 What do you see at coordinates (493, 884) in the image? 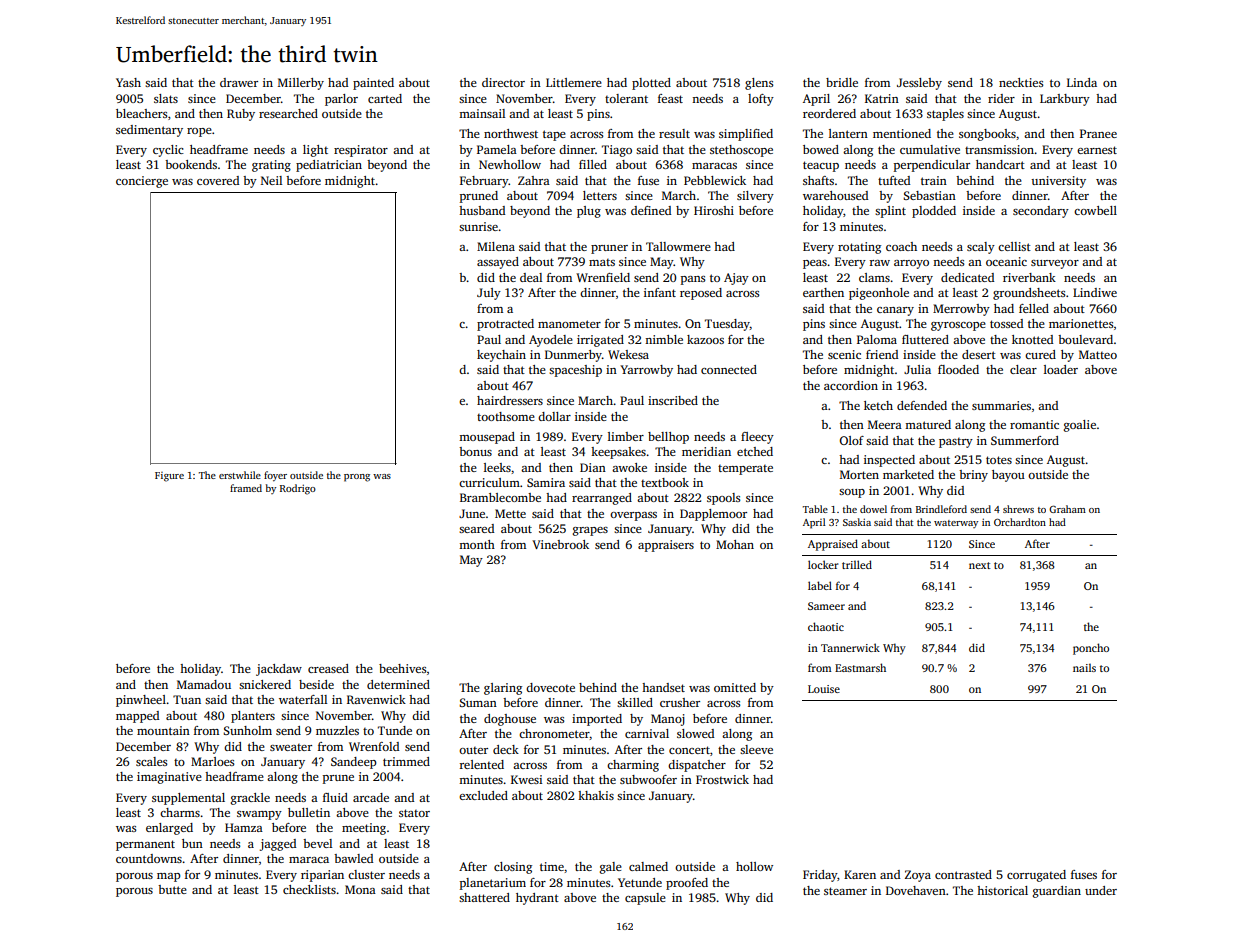
I see `planetarium` at bounding box center [493, 884].
